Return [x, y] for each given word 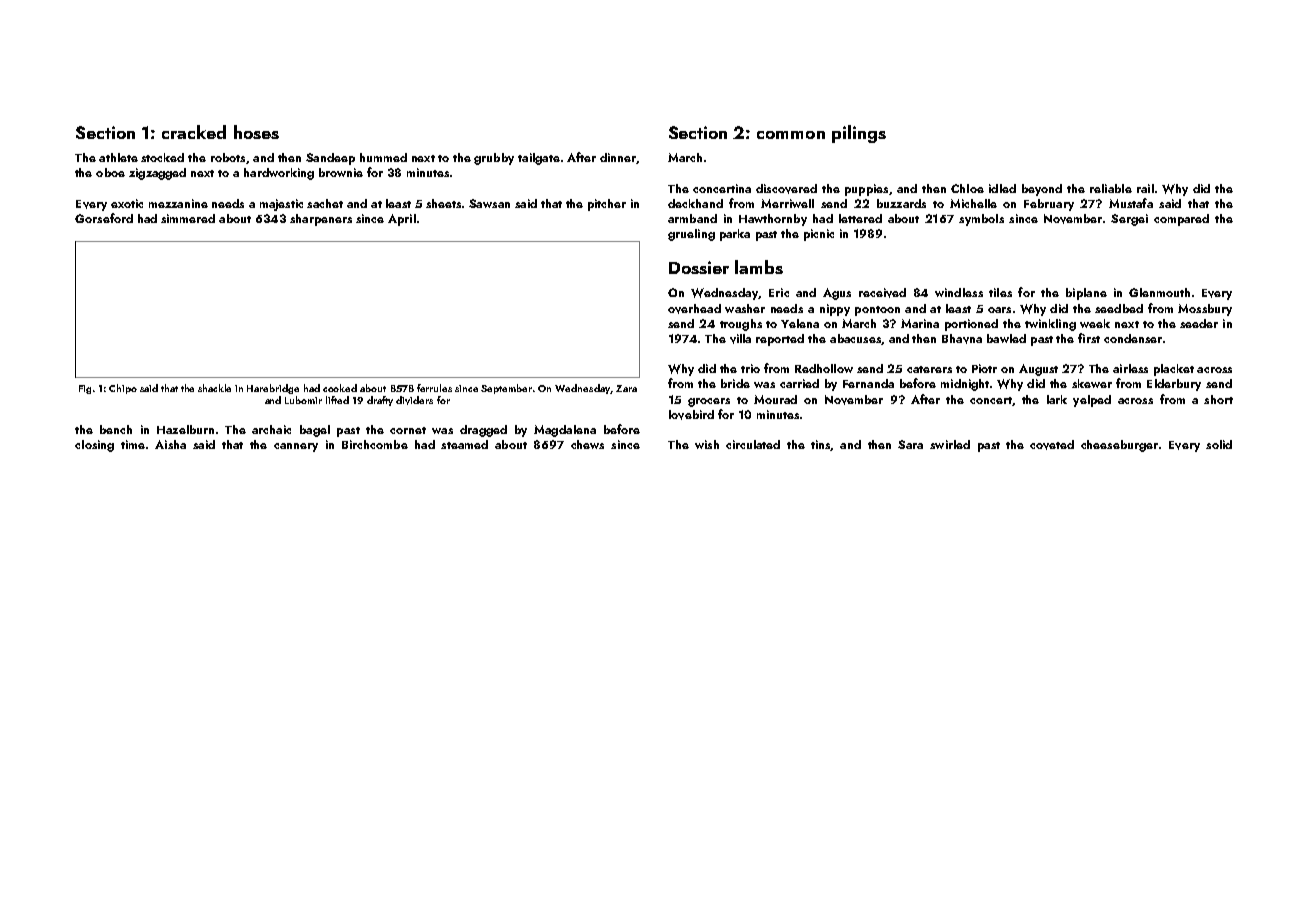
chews [587, 444]
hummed [383, 157]
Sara [910, 444]
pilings [859, 134]
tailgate [539, 159]
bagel [315, 431]
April [402, 220]
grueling [691, 235]
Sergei [1129, 220]
